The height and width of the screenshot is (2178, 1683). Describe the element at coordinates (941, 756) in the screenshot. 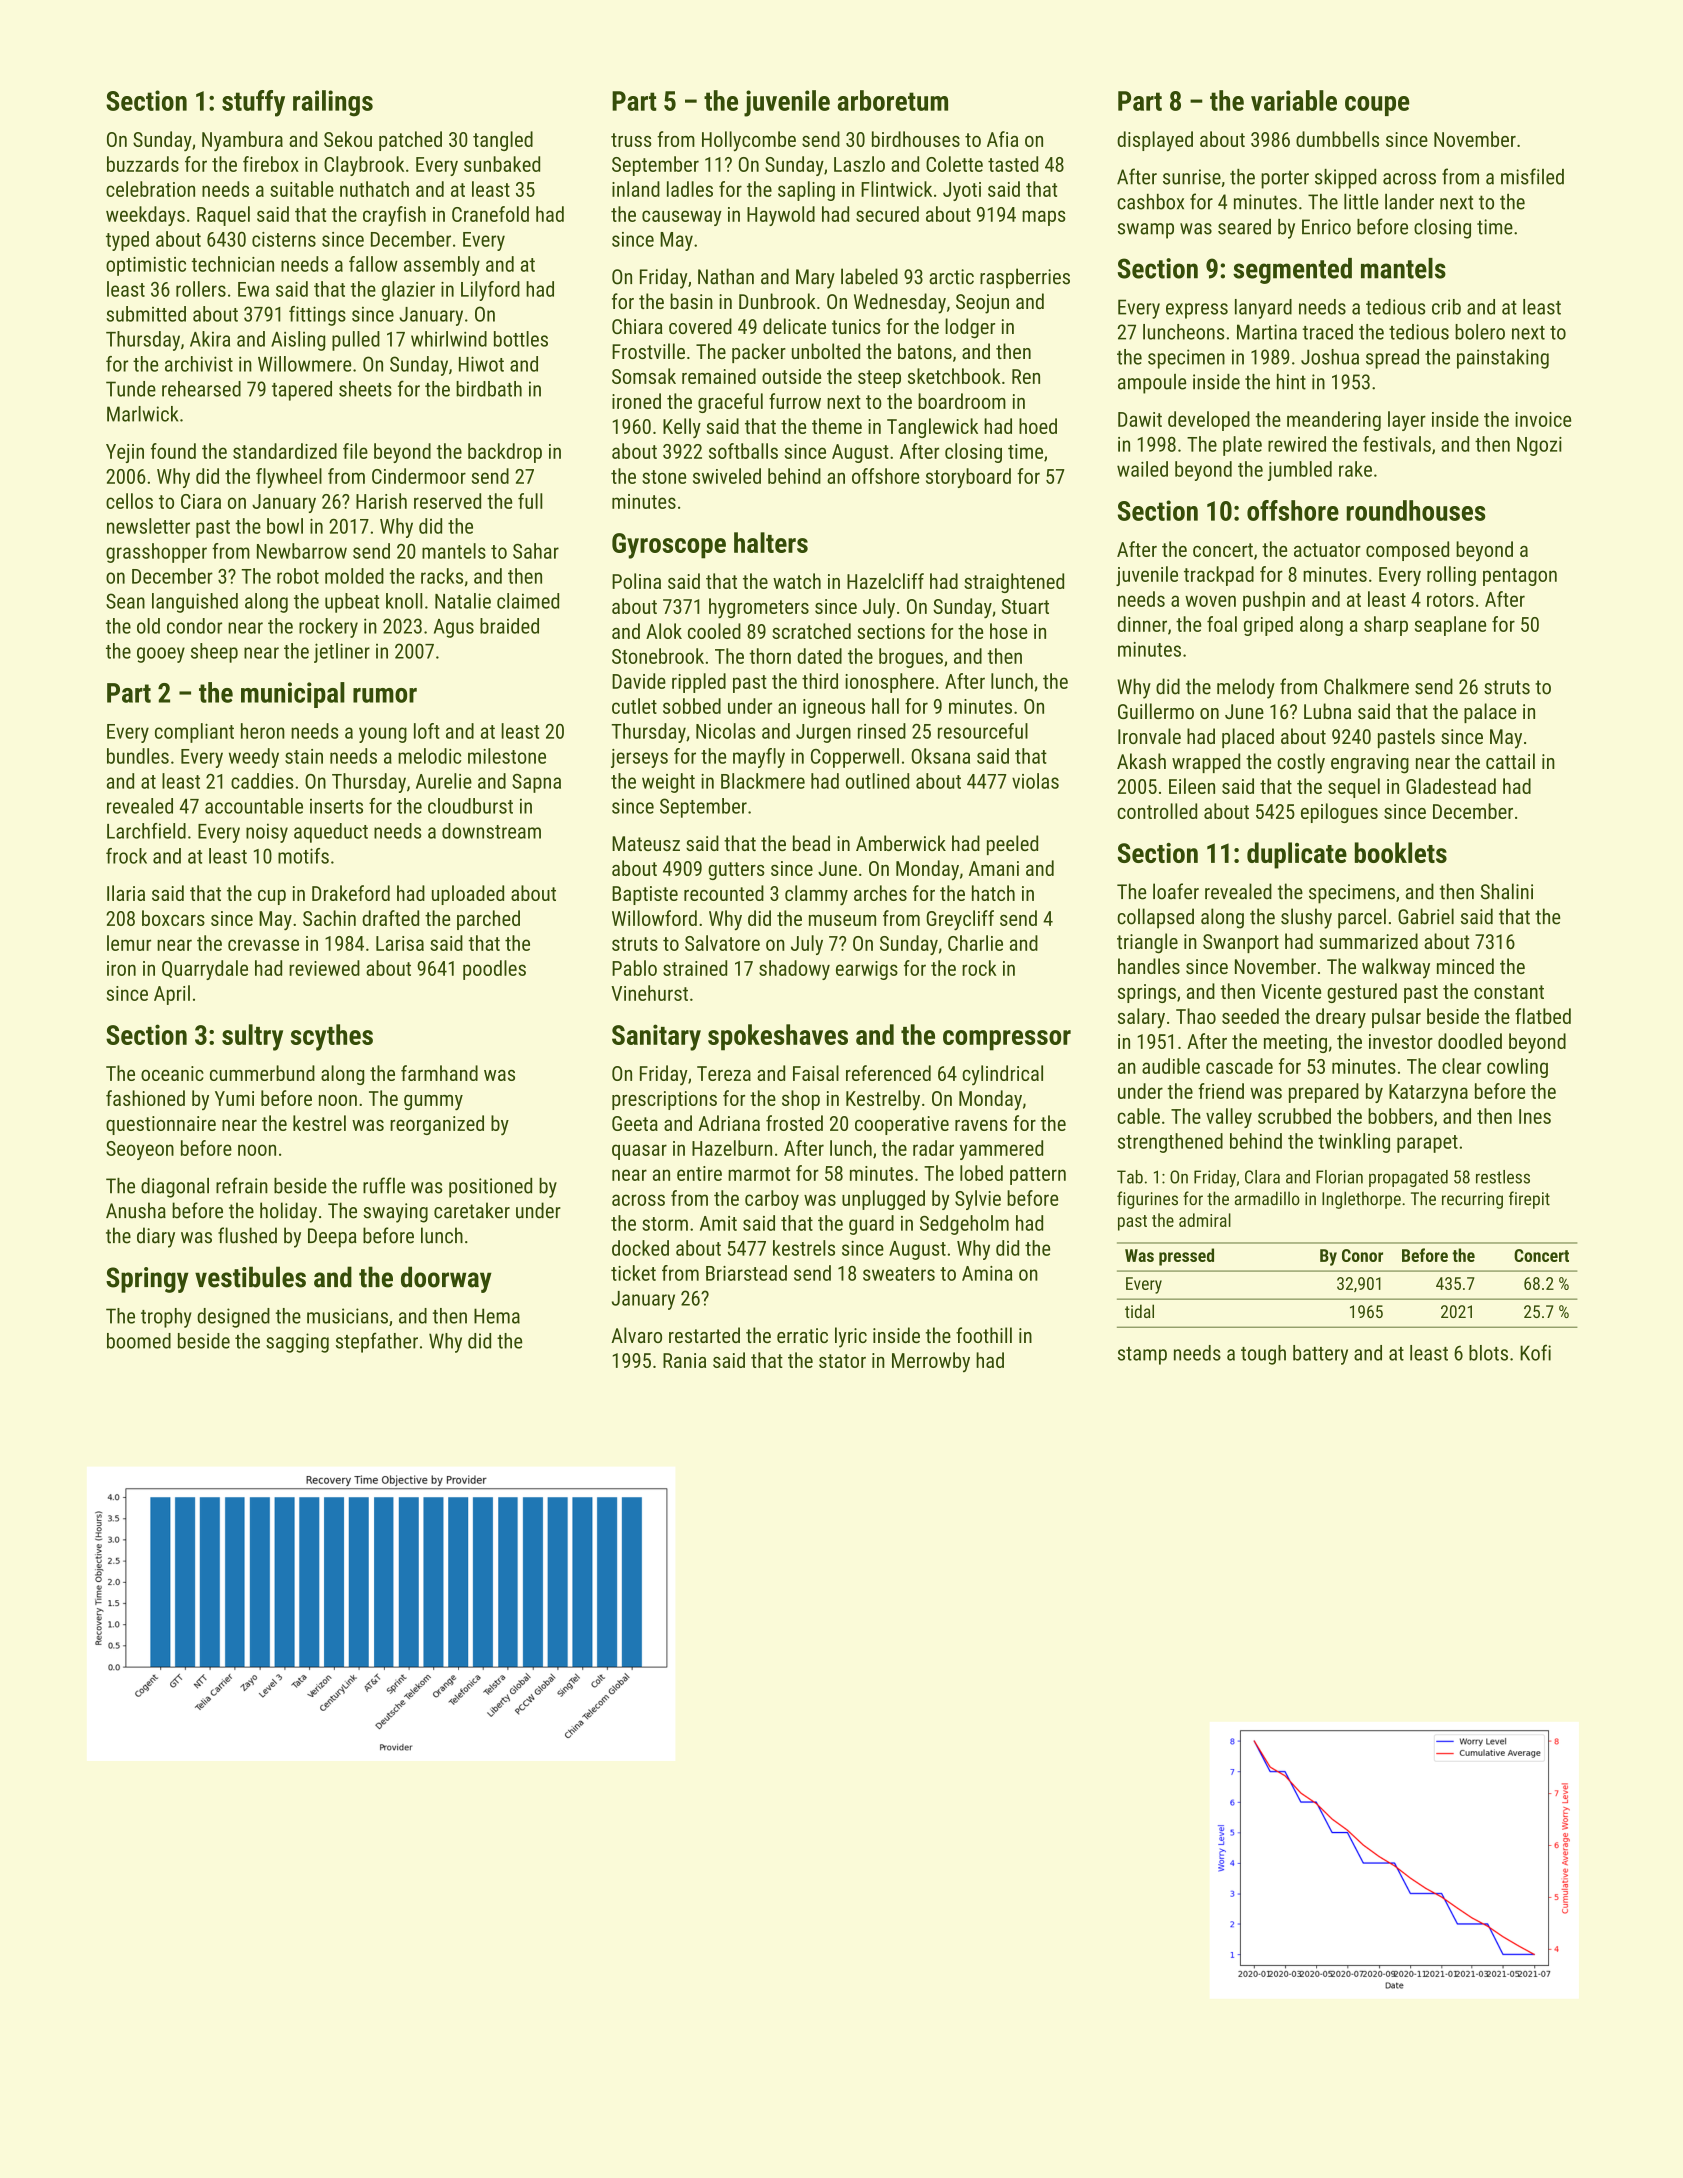

I see `Oksana` at that location.
